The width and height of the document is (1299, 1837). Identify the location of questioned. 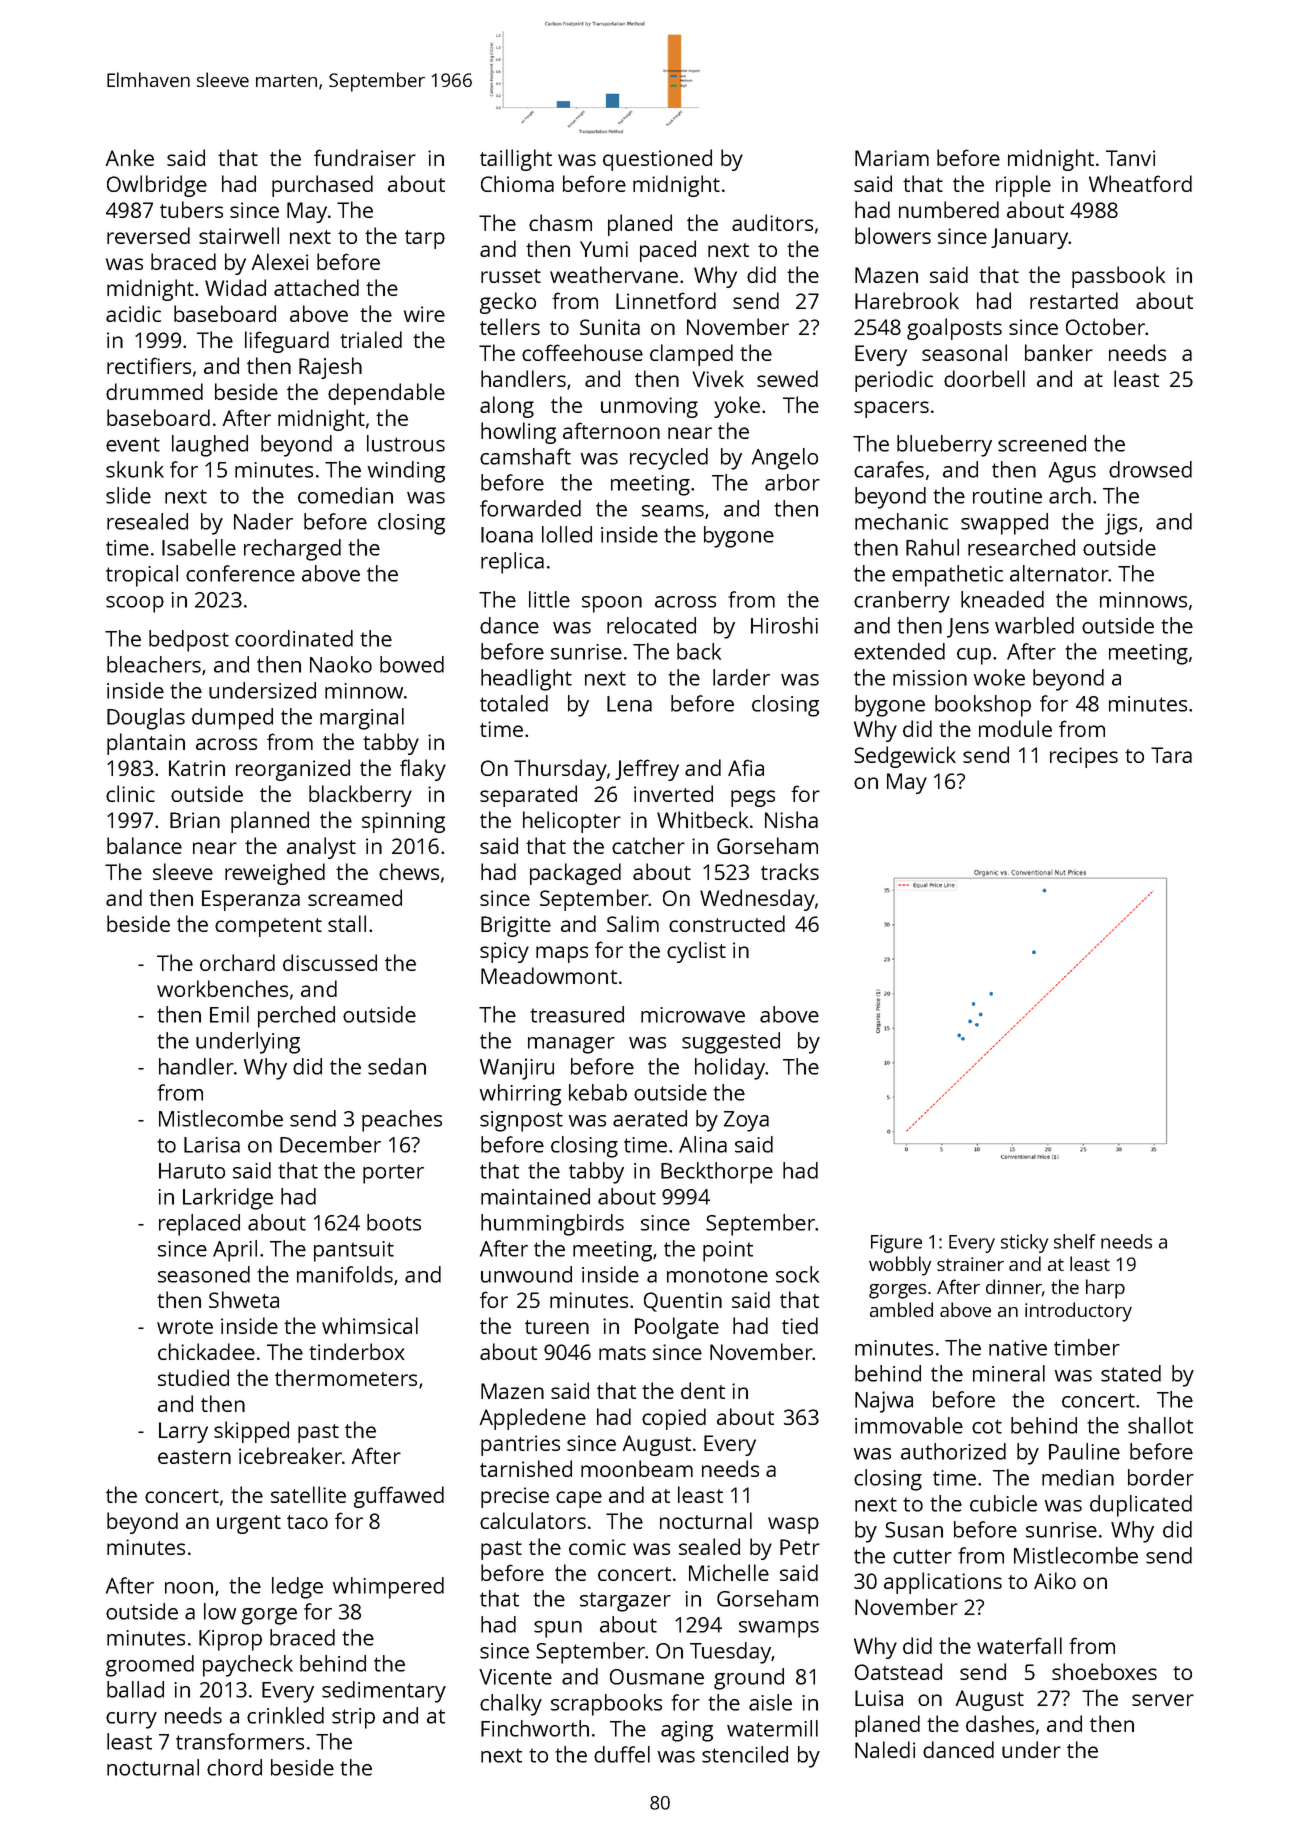
(657, 160).
